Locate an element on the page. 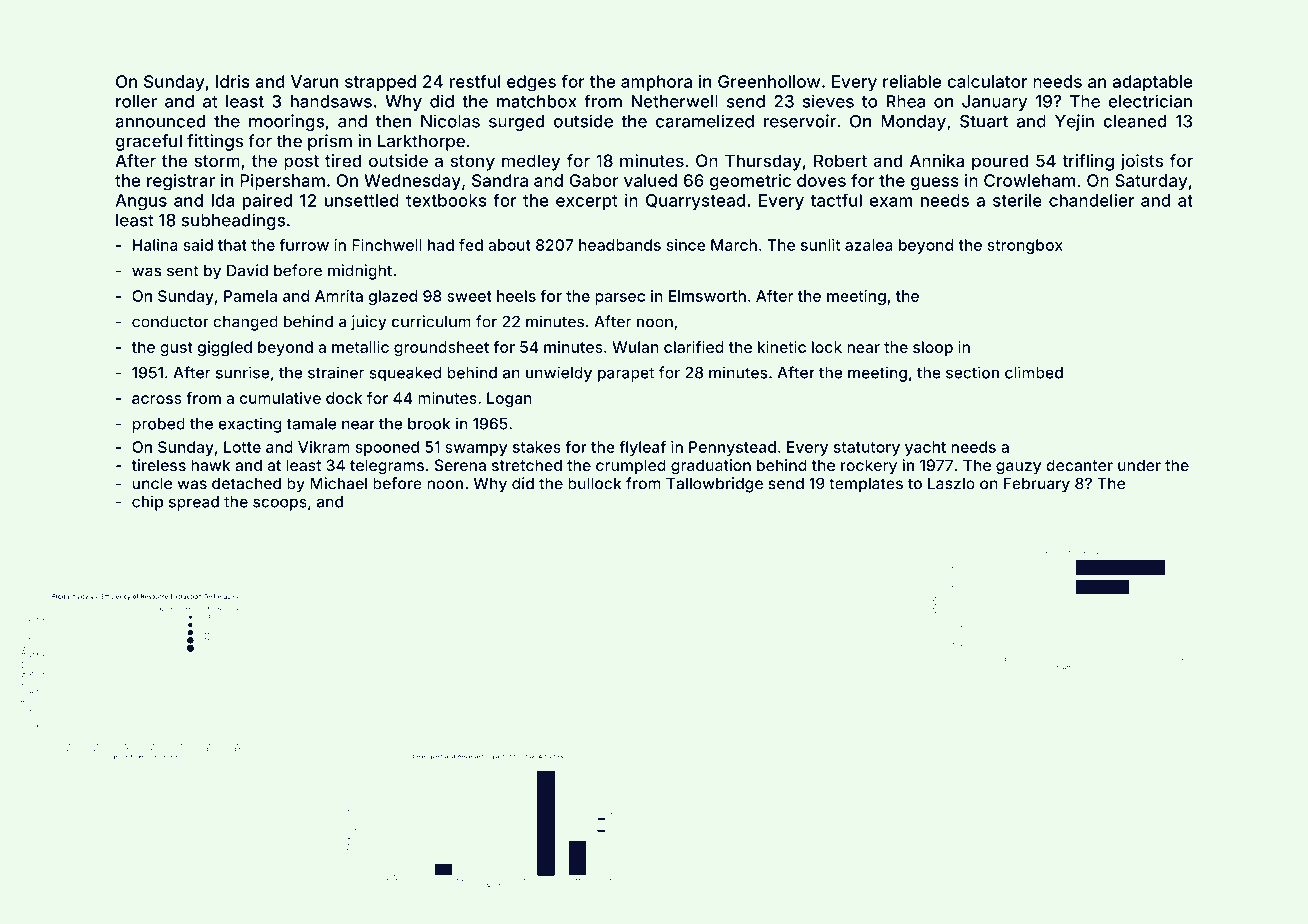  Idris is located at coordinates (233, 81).
